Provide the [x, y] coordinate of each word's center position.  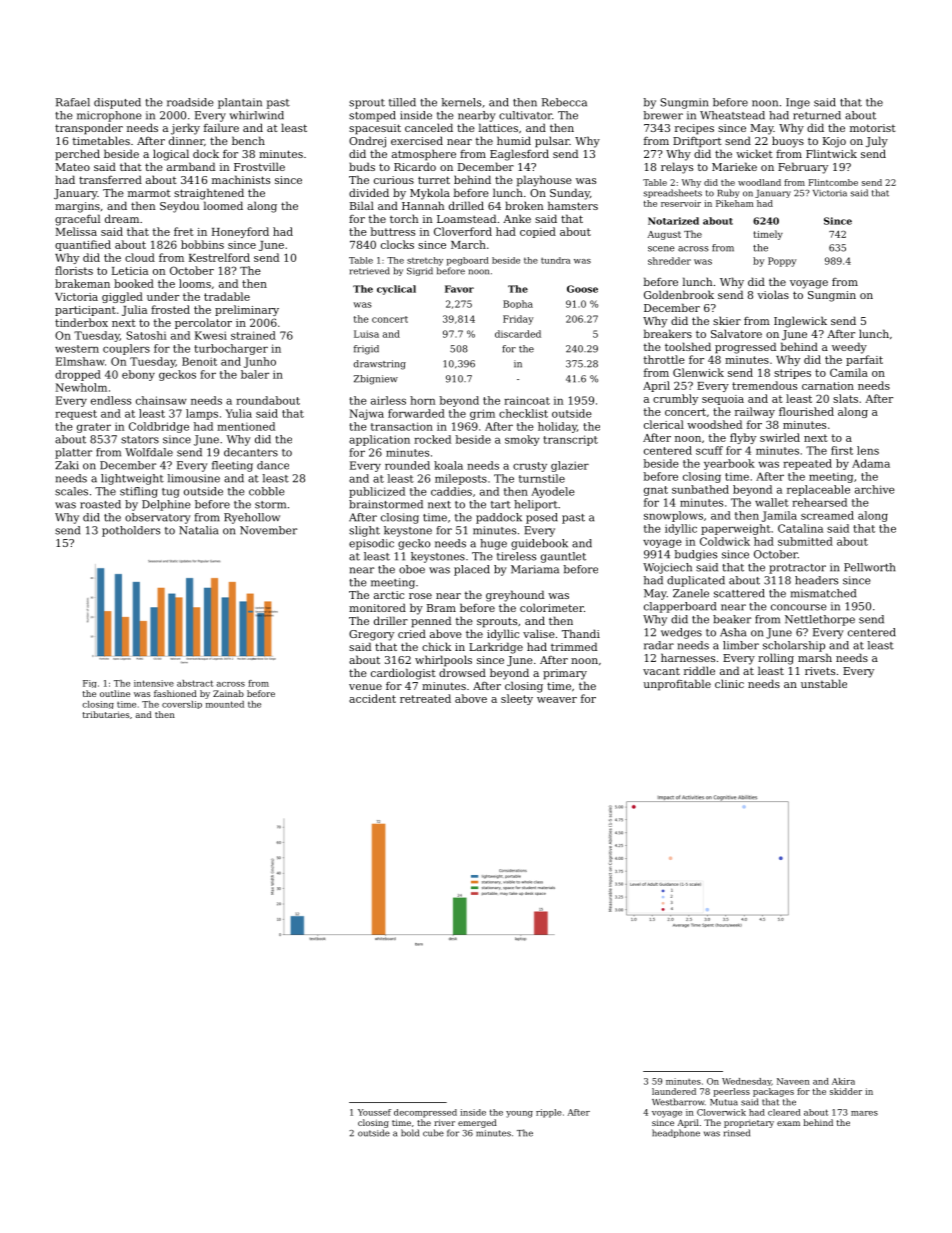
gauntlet [563, 557]
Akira [843, 1081]
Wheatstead [732, 115]
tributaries [106, 714]
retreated [425, 698]
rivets [820, 671]
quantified [83, 245]
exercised [417, 140]
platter [73, 453]
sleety [517, 699]
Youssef [374, 1112]
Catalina [800, 528]
